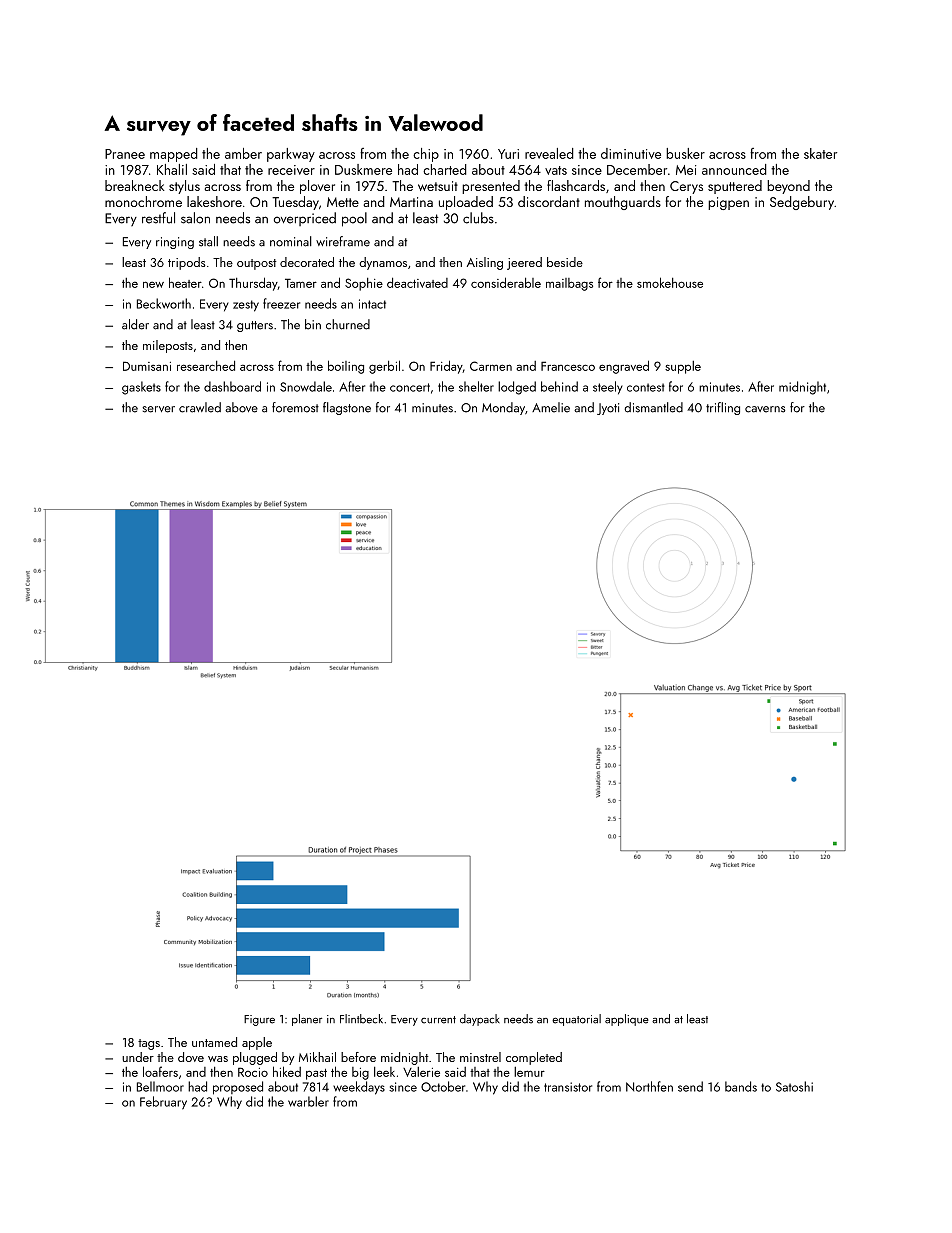 The image size is (952, 1233). I want to click on daypack, so click(480, 1020).
